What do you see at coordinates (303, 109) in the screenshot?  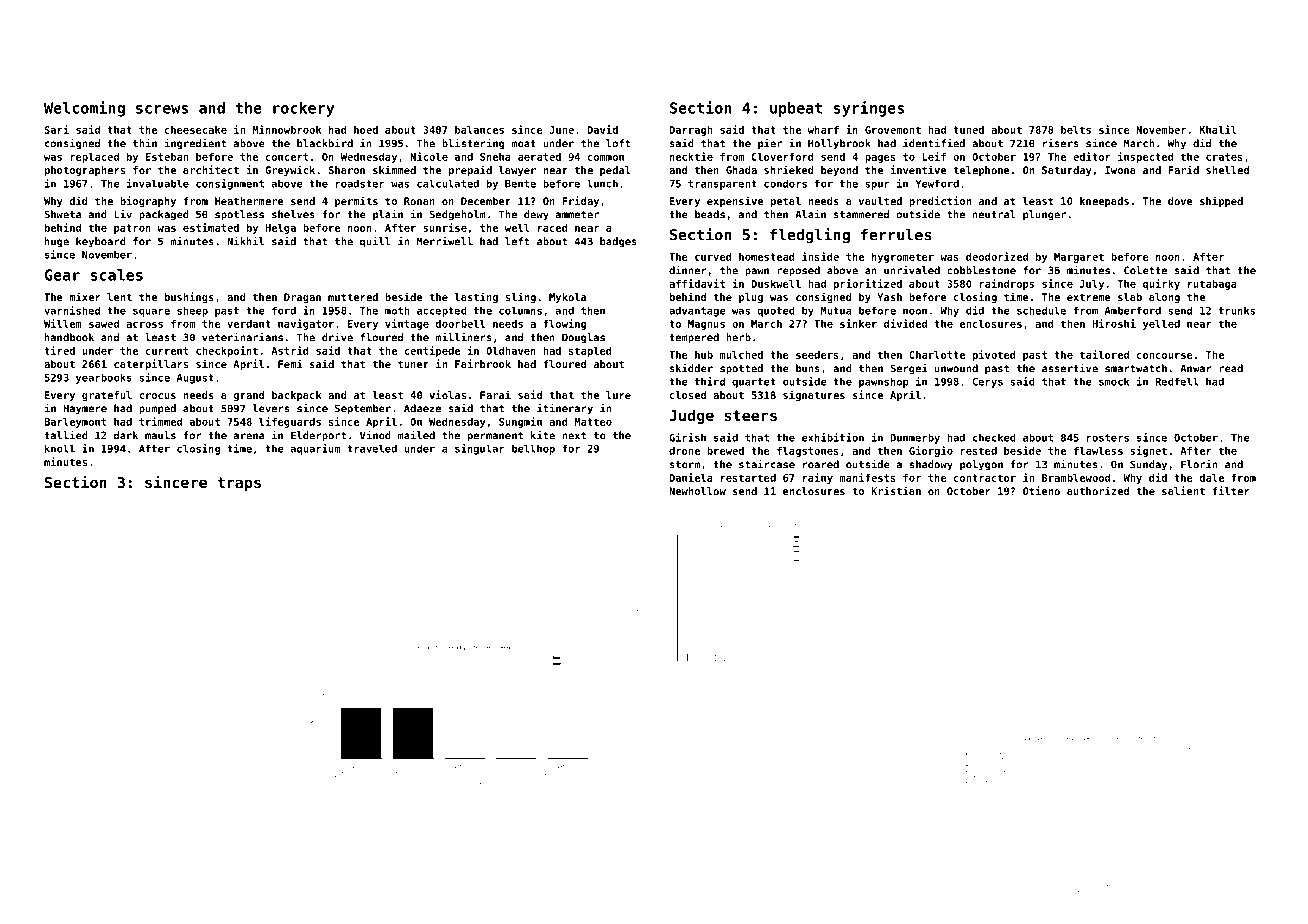 I see `rockery` at bounding box center [303, 109].
